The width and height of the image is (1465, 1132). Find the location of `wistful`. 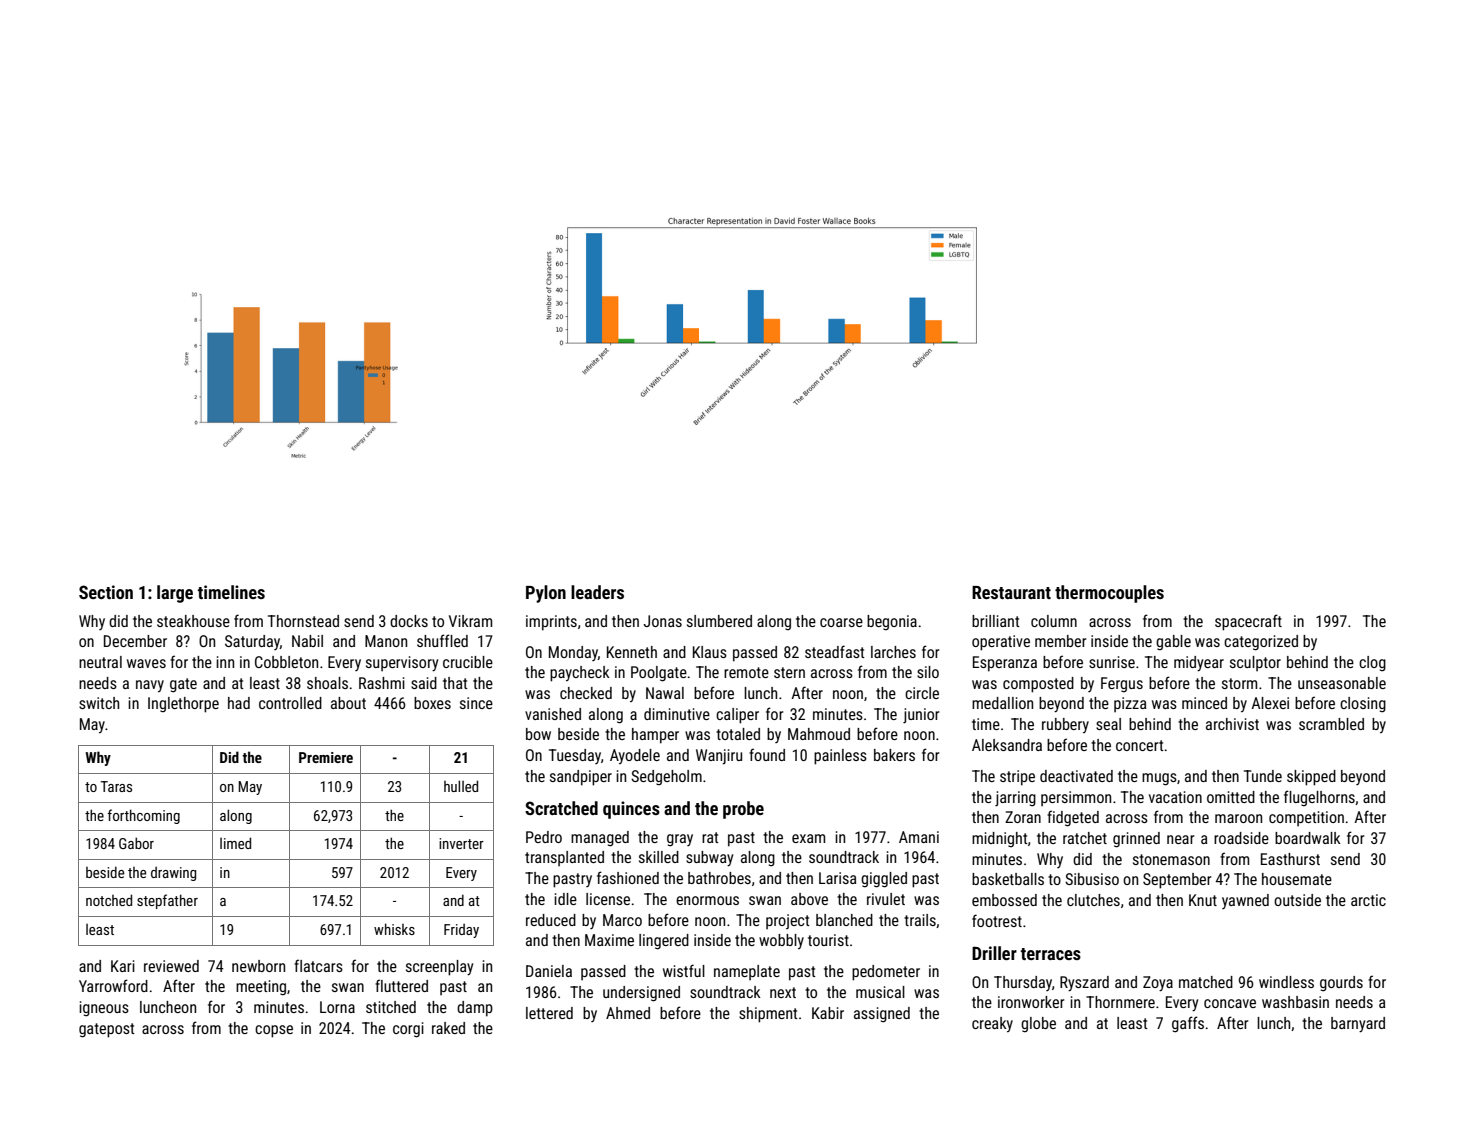

wistful is located at coordinates (684, 970).
